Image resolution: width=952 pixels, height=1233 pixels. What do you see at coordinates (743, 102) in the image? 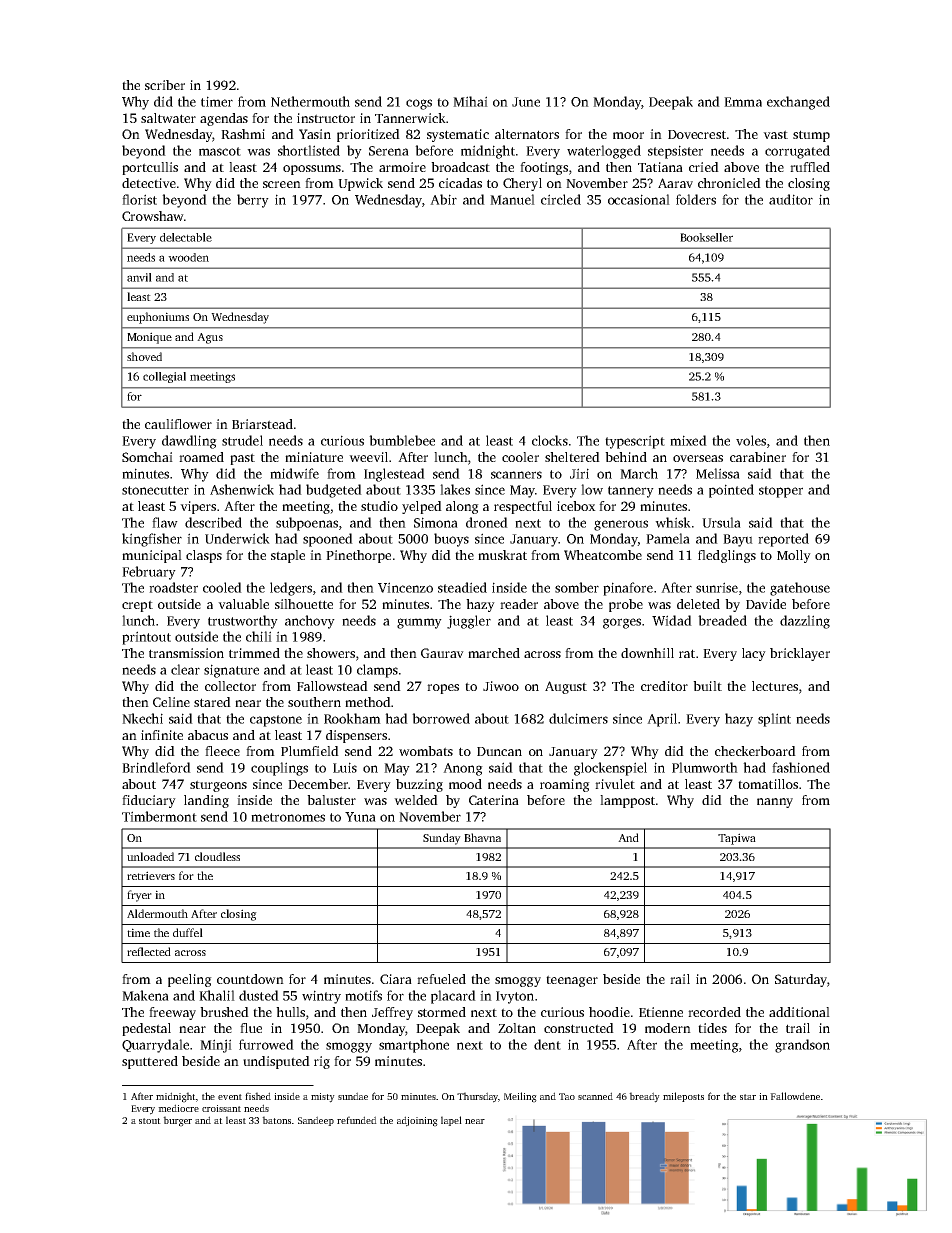
I see `Emma` at bounding box center [743, 102].
